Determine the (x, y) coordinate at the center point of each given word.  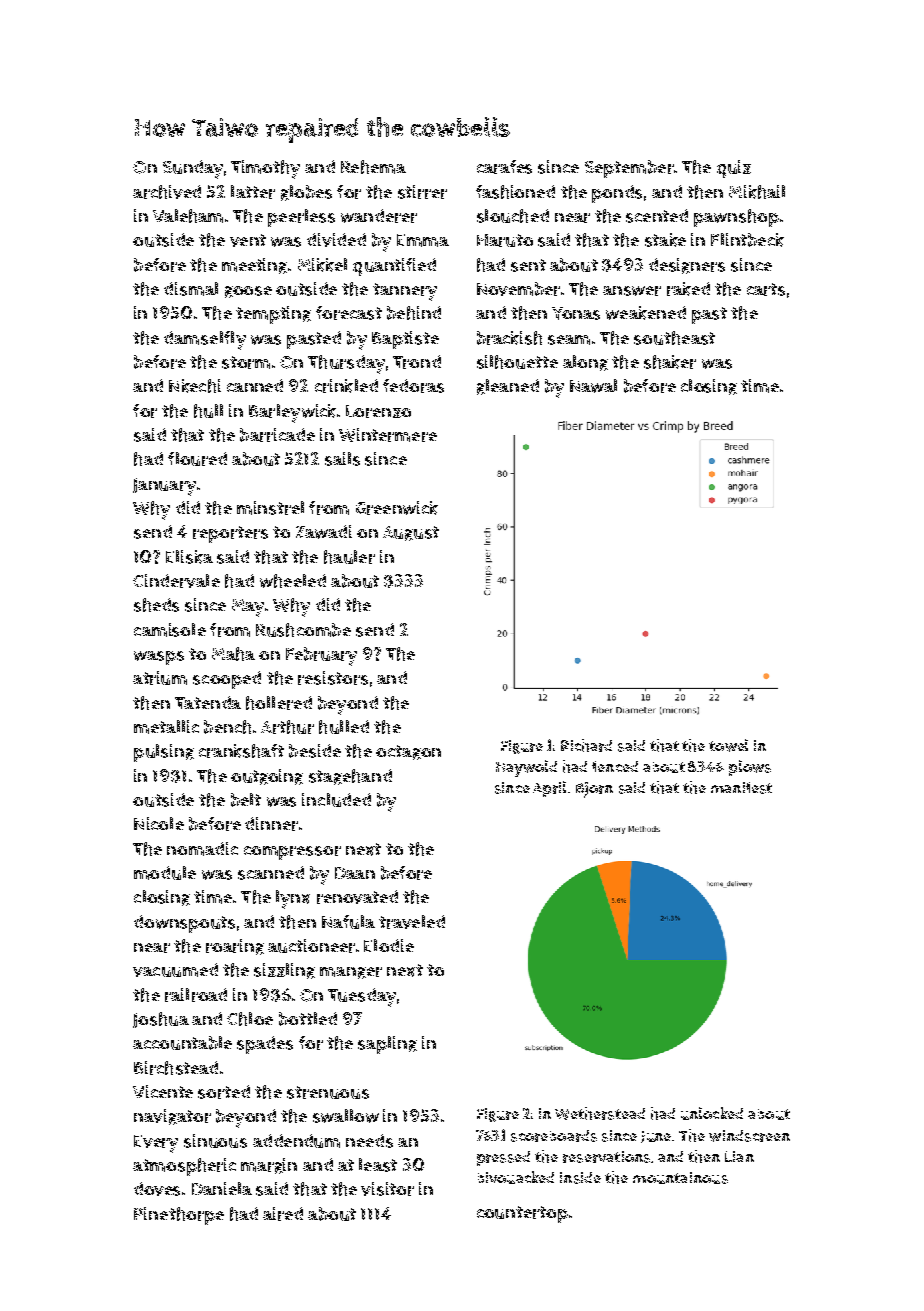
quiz (734, 169)
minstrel (270, 508)
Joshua (161, 1020)
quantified (394, 267)
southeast (674, 338)
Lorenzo (378, 411)
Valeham (188, 216)
